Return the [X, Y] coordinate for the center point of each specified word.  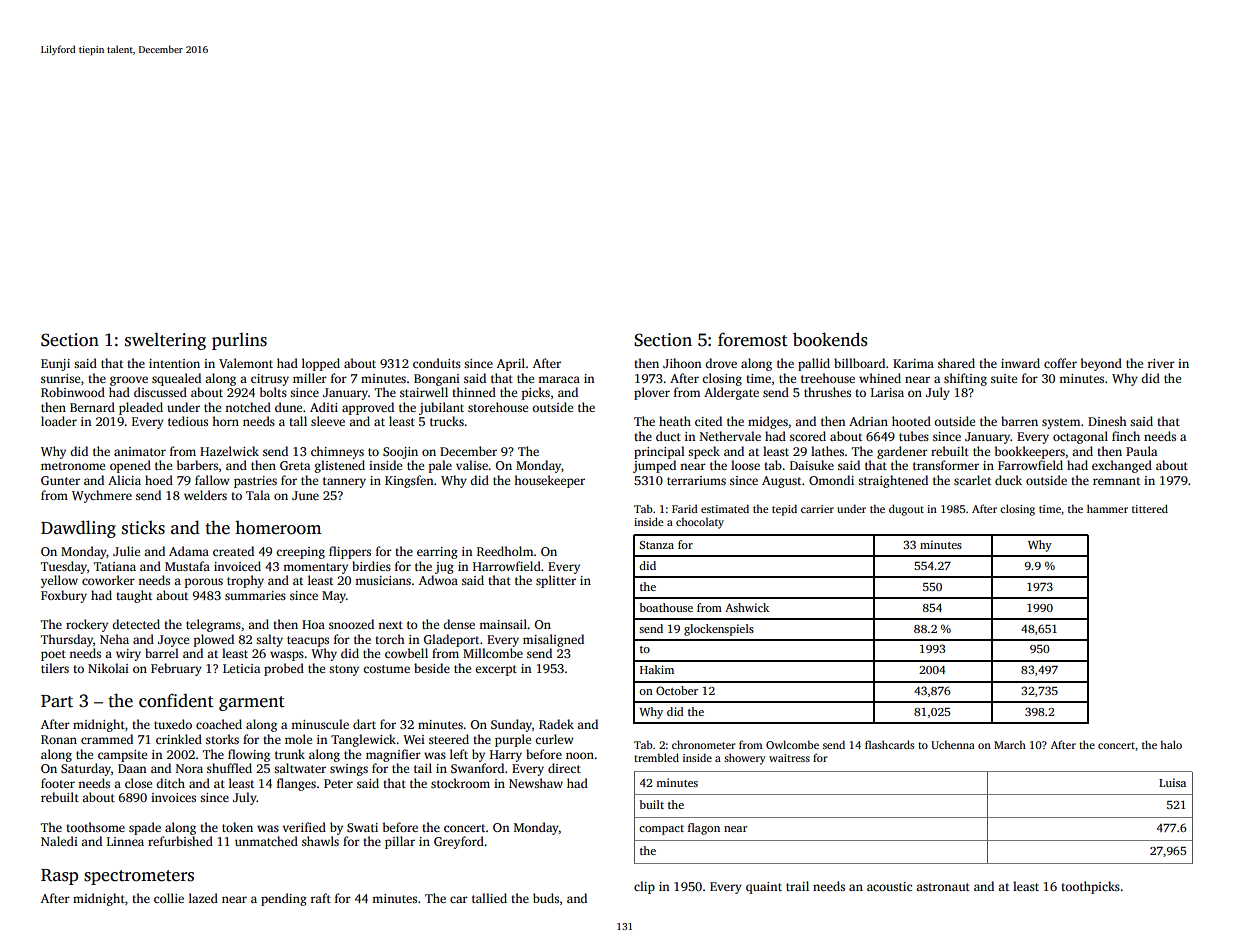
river [1161, 363]
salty [269, 640]
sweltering [165, 341]
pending [284, 899]
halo [1171, 744]
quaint [764, 888]
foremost [753, 339]
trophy [245, 581]
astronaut [943, 887]
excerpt [496, 670]
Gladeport [451, 640]
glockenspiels [719, 630]
